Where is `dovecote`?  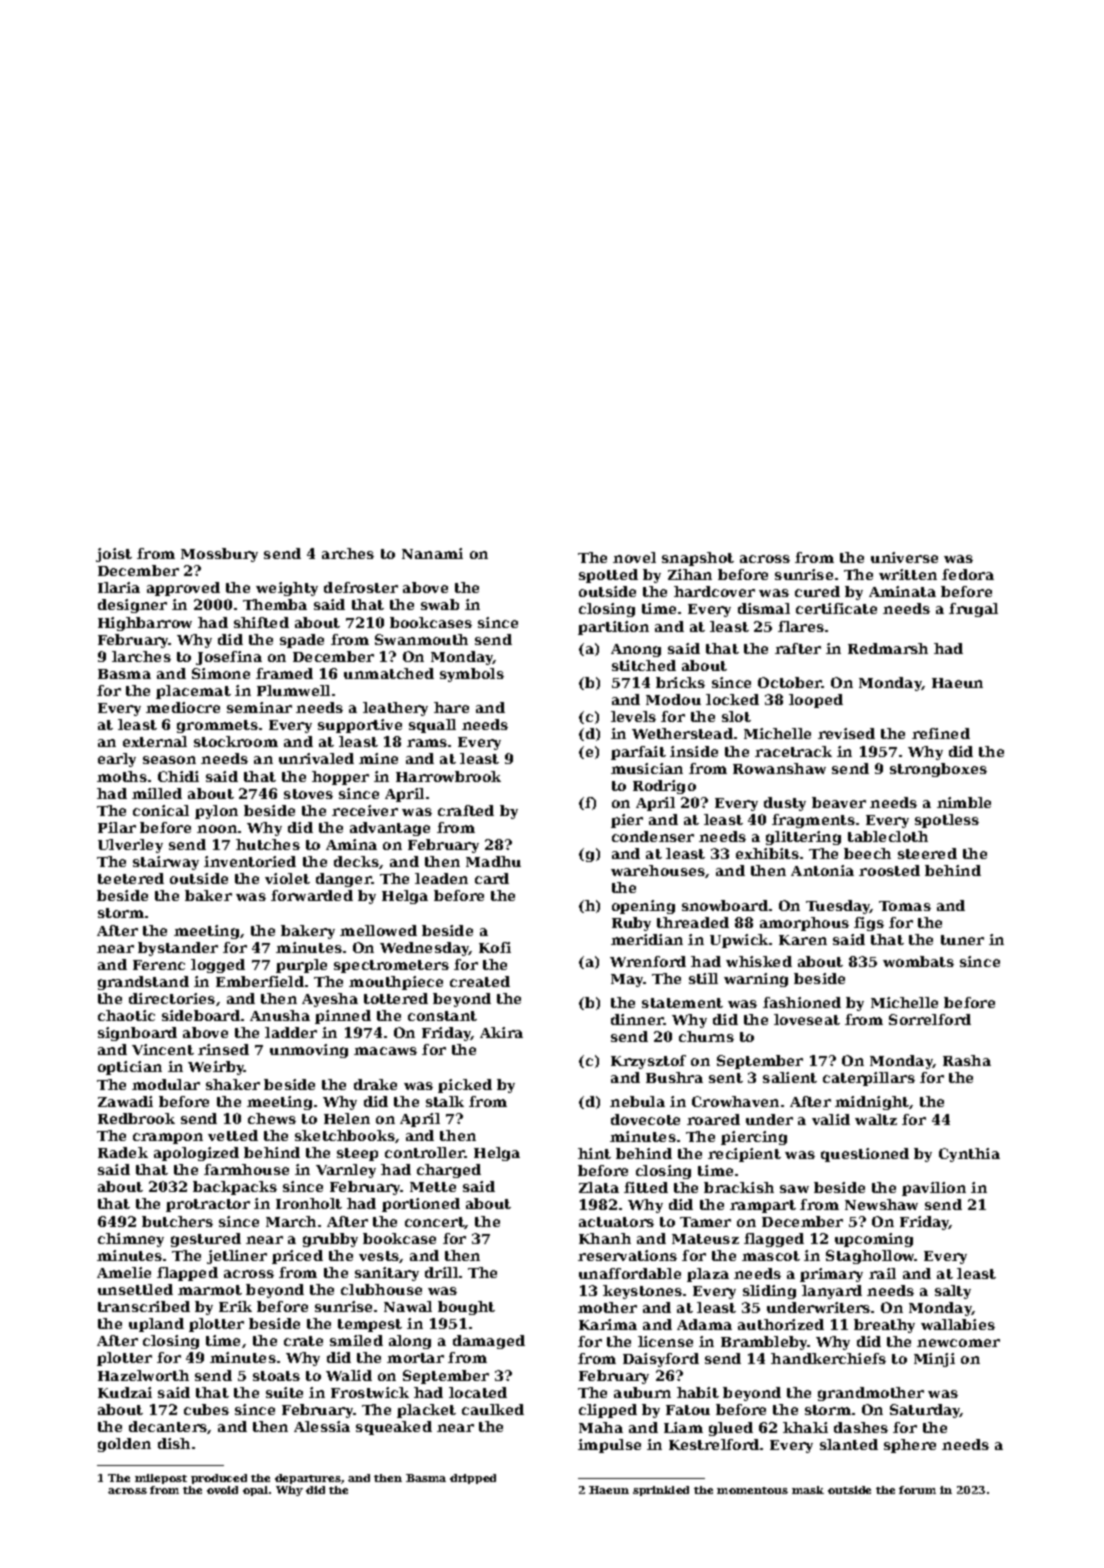
dovecote is located at coordinates (645, 1119).
